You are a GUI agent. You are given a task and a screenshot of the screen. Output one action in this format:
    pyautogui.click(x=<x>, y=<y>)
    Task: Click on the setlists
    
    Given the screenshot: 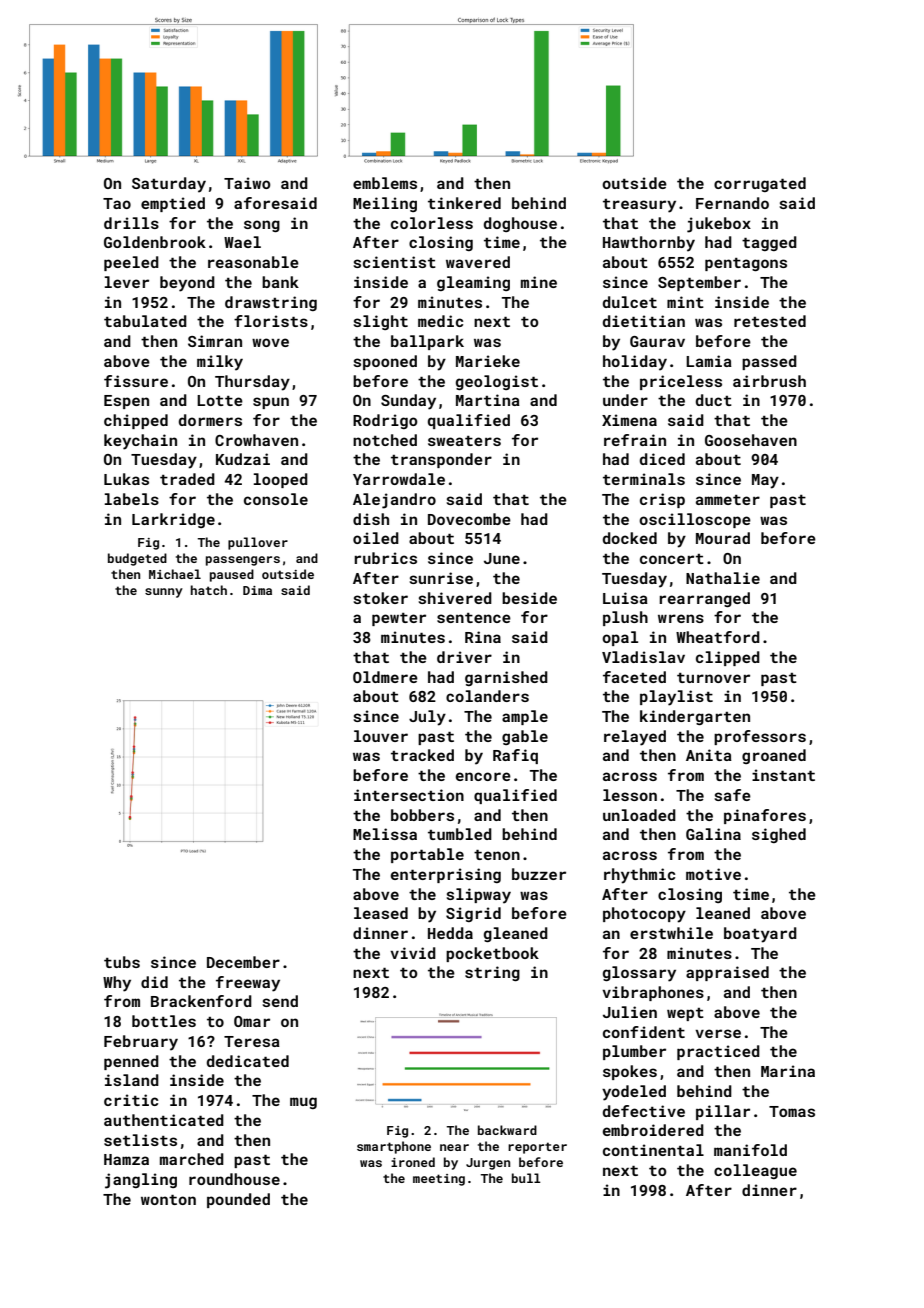 What is the action you would take?
    pyautogui.click(x=140, y=1140)
